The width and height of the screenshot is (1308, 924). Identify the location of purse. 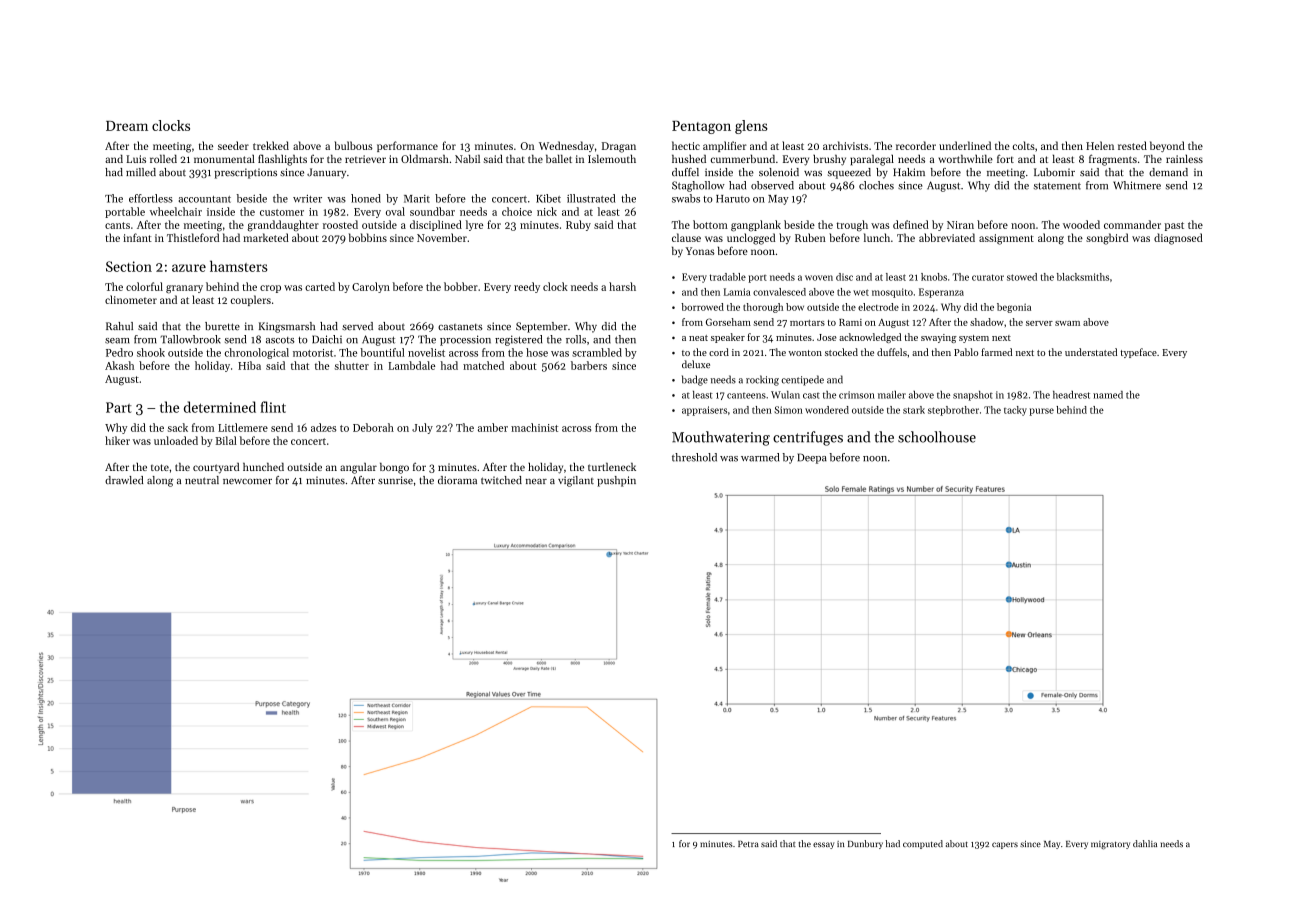
(1042, 412).
